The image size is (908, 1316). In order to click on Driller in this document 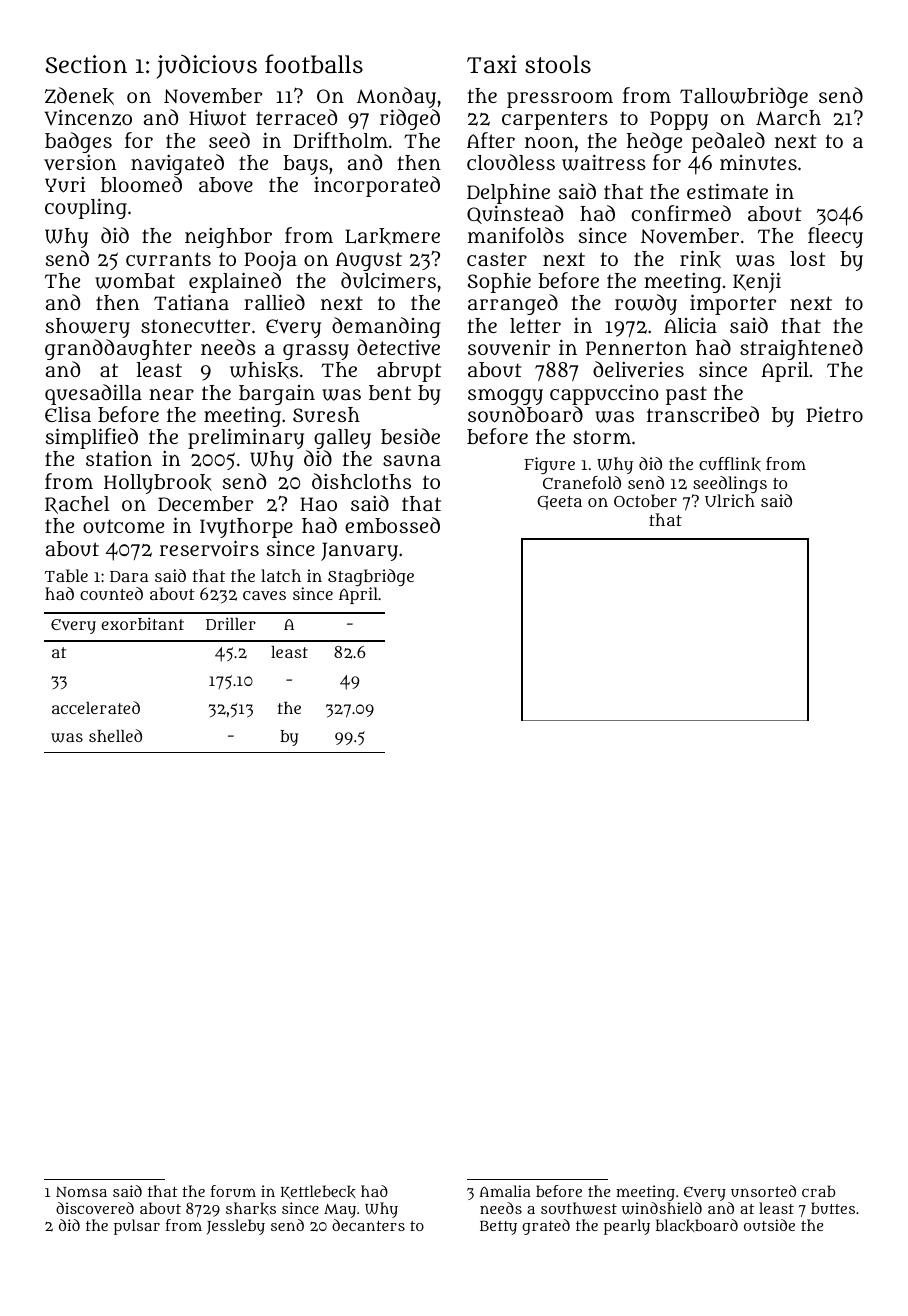, I will do `click(231, 623)`.
